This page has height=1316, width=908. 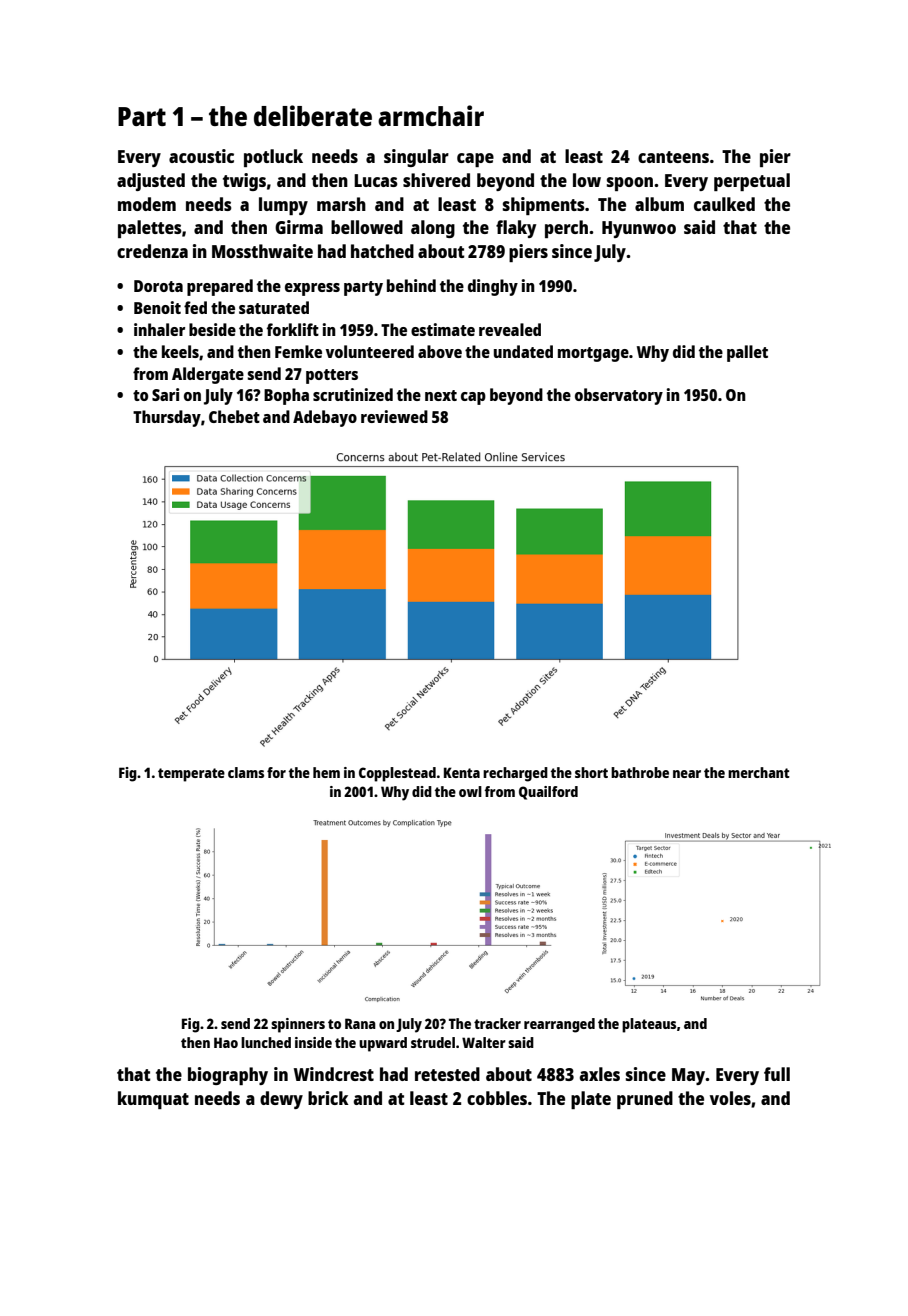 I want to click on Walter, so click(x=484, y=1042).
